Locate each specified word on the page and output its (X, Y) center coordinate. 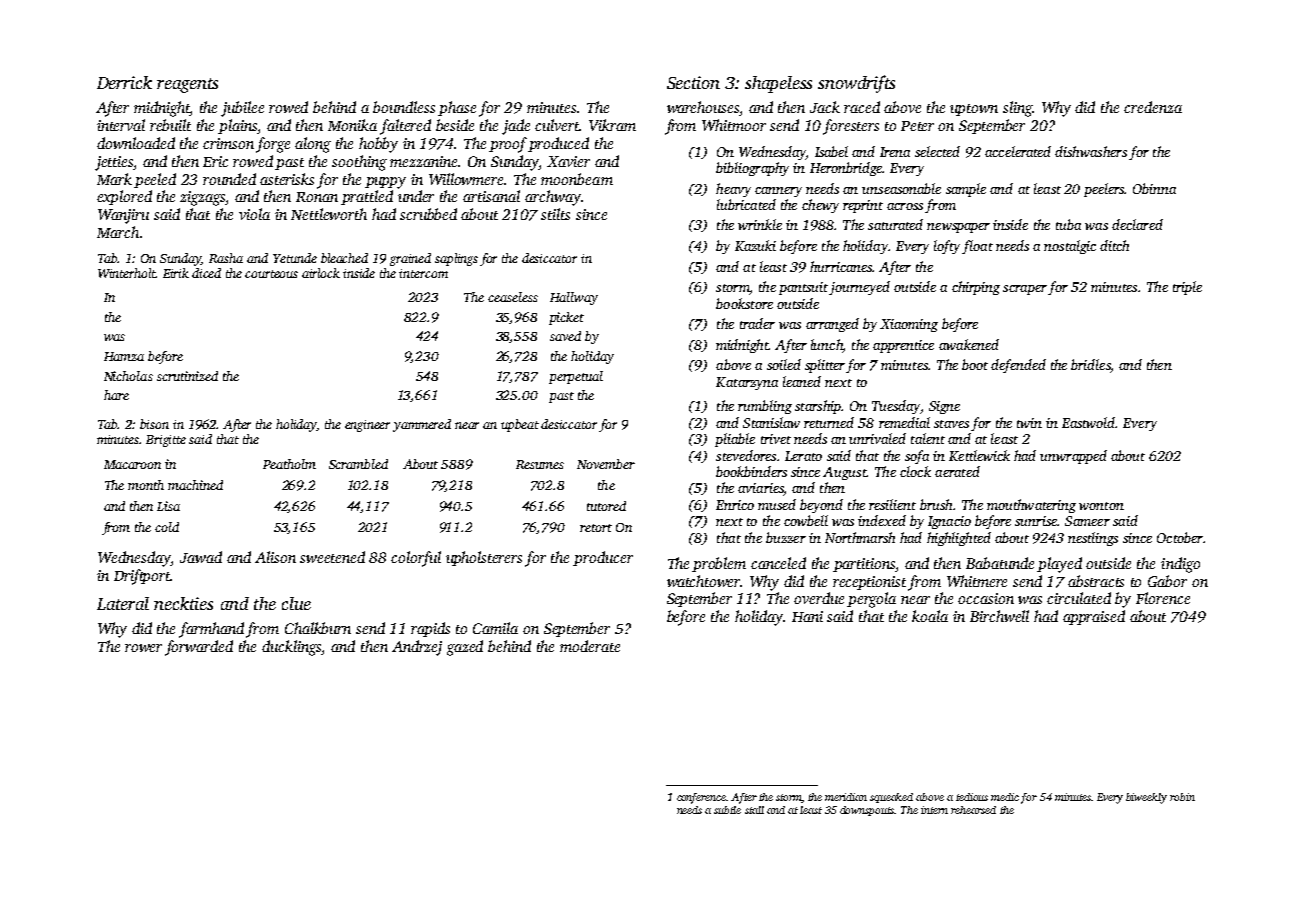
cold (167, 527)
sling (1018, 109)
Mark (114, 179)
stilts (555, 214)
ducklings (292, 648)
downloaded (136, 143)
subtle (727, 810)
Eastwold (1089, 422)
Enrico (735, 505)
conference (701, 798)
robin (1182, 797)
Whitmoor (734, 125)
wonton (1101, 506)
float (977, 247)
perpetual (576, 377)
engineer (367, 426)
